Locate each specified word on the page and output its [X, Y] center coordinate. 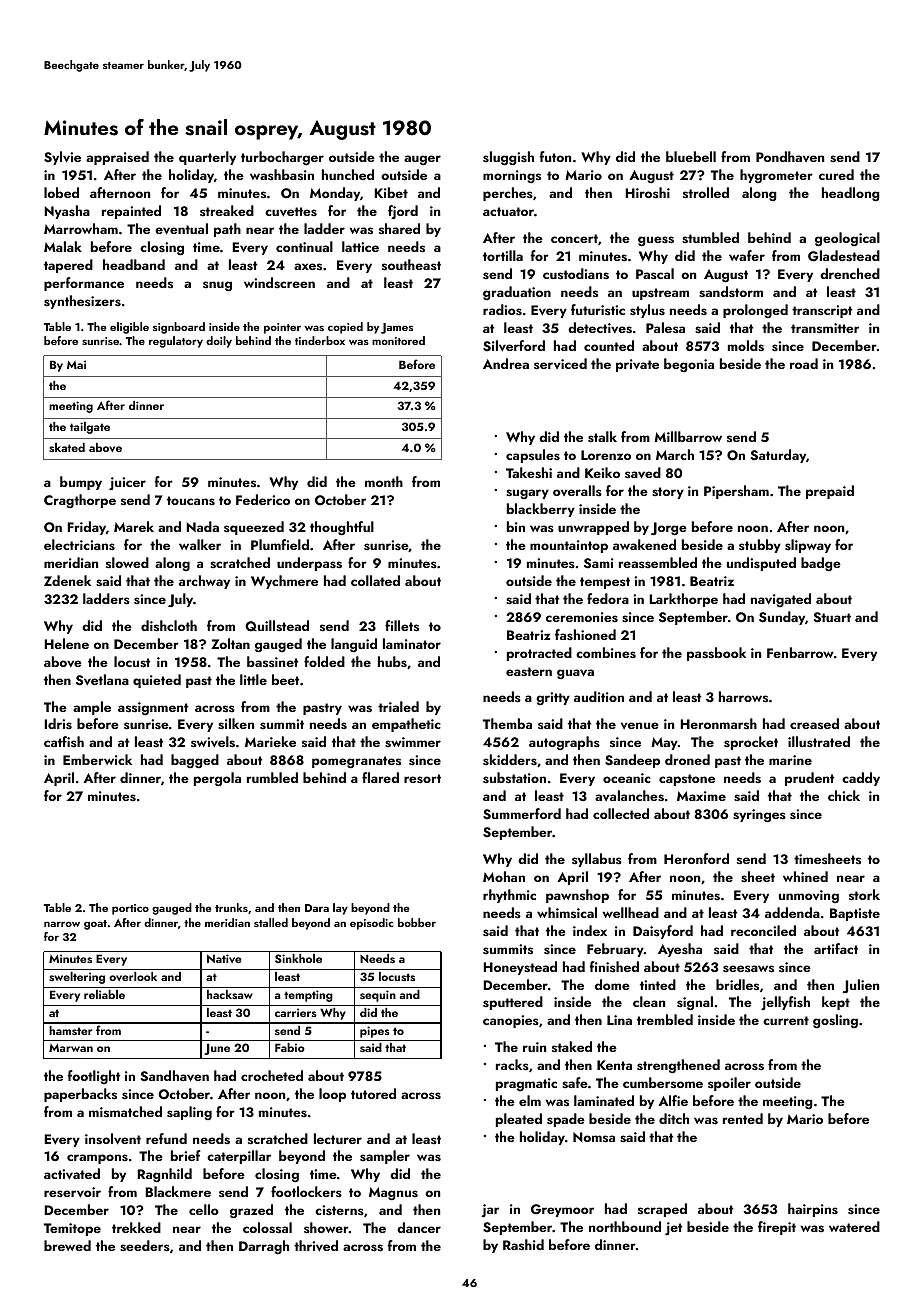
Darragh [264, 1247]
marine [790, 760]
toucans [191, 501]
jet [674, 1228]
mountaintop [569, 546]
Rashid [523, 1244]
